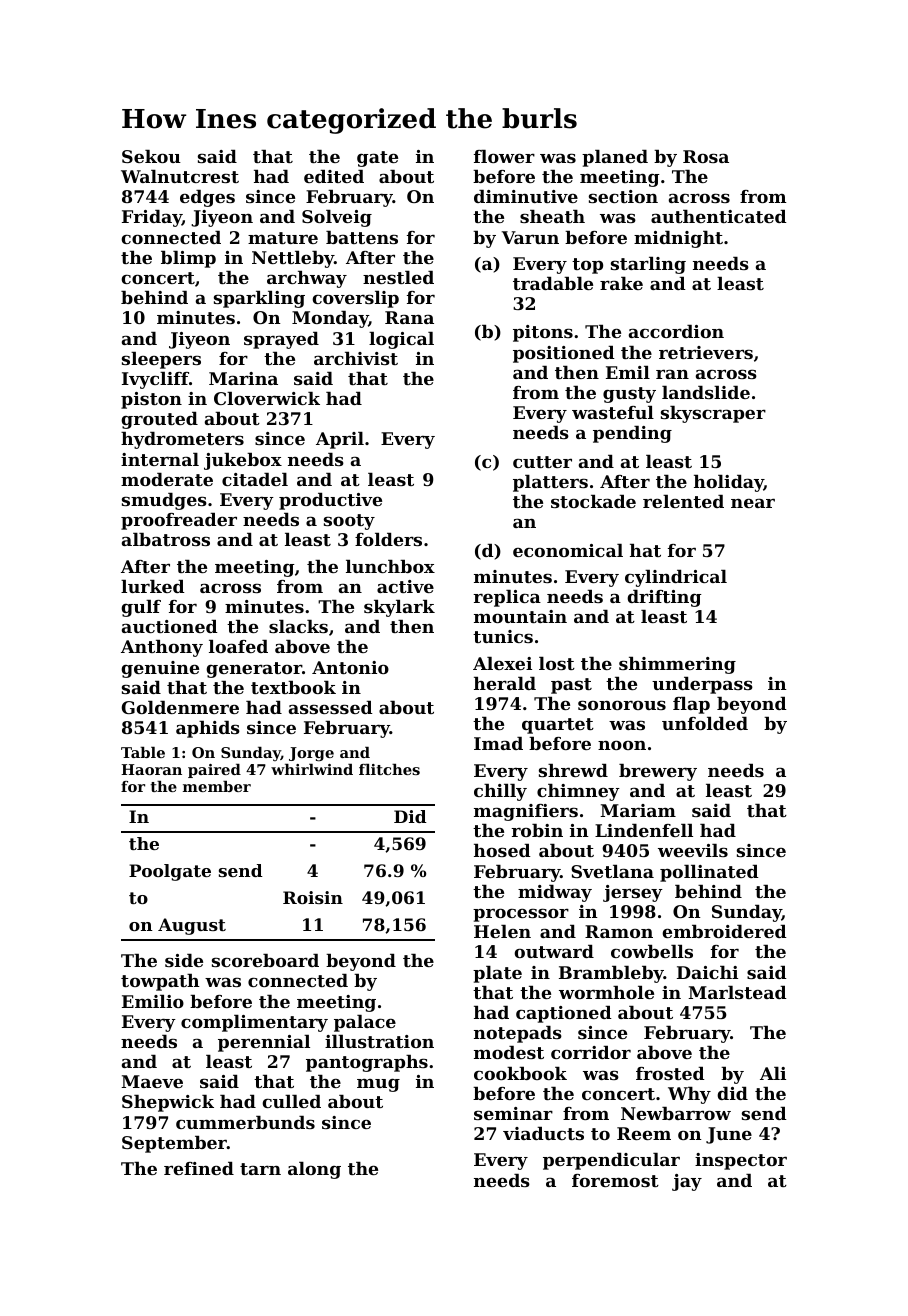 The image size is (908, 1316). I want to click on flap, so click(691, 705).
